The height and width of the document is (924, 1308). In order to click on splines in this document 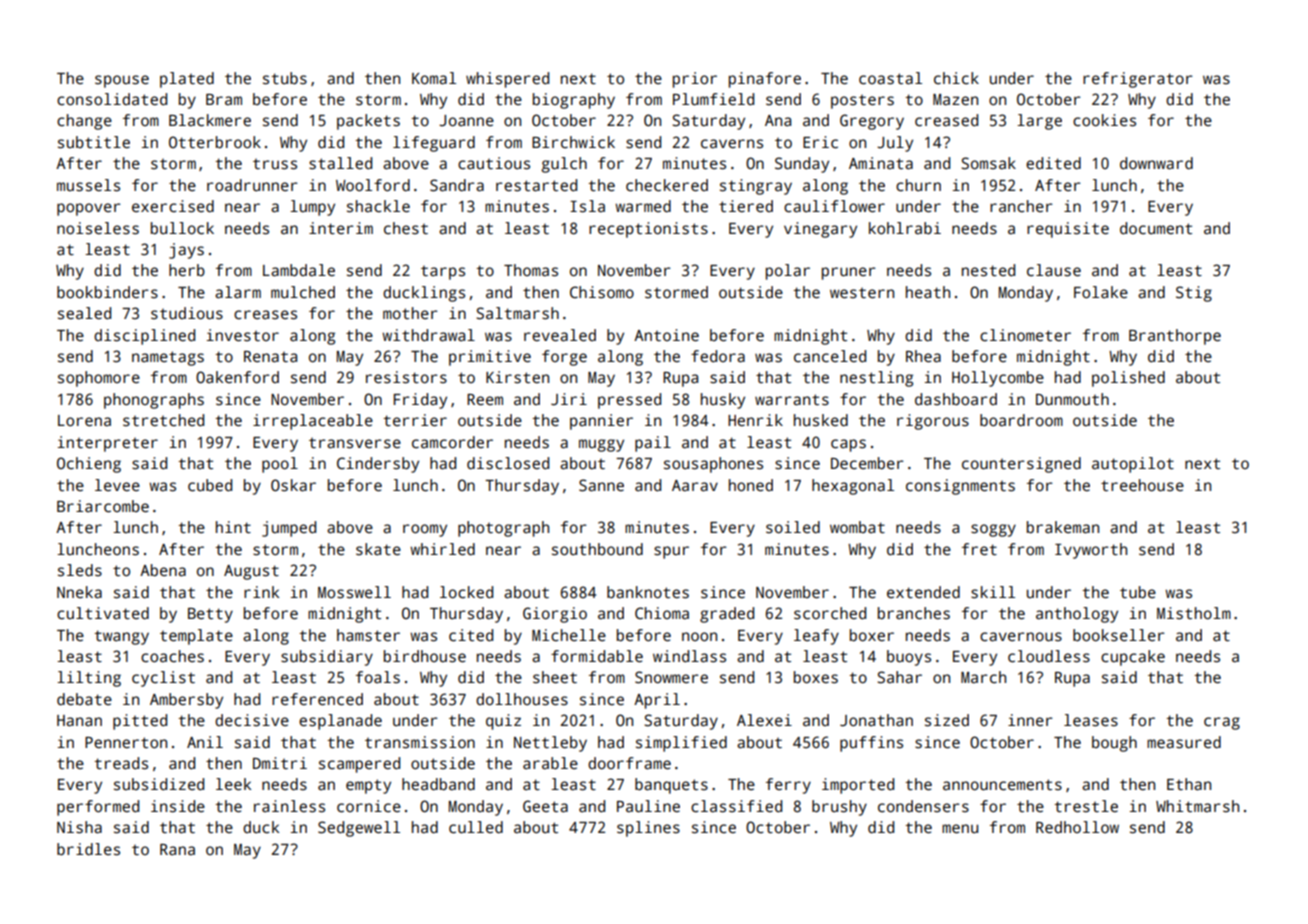, I will do `click(648, 829)`.
